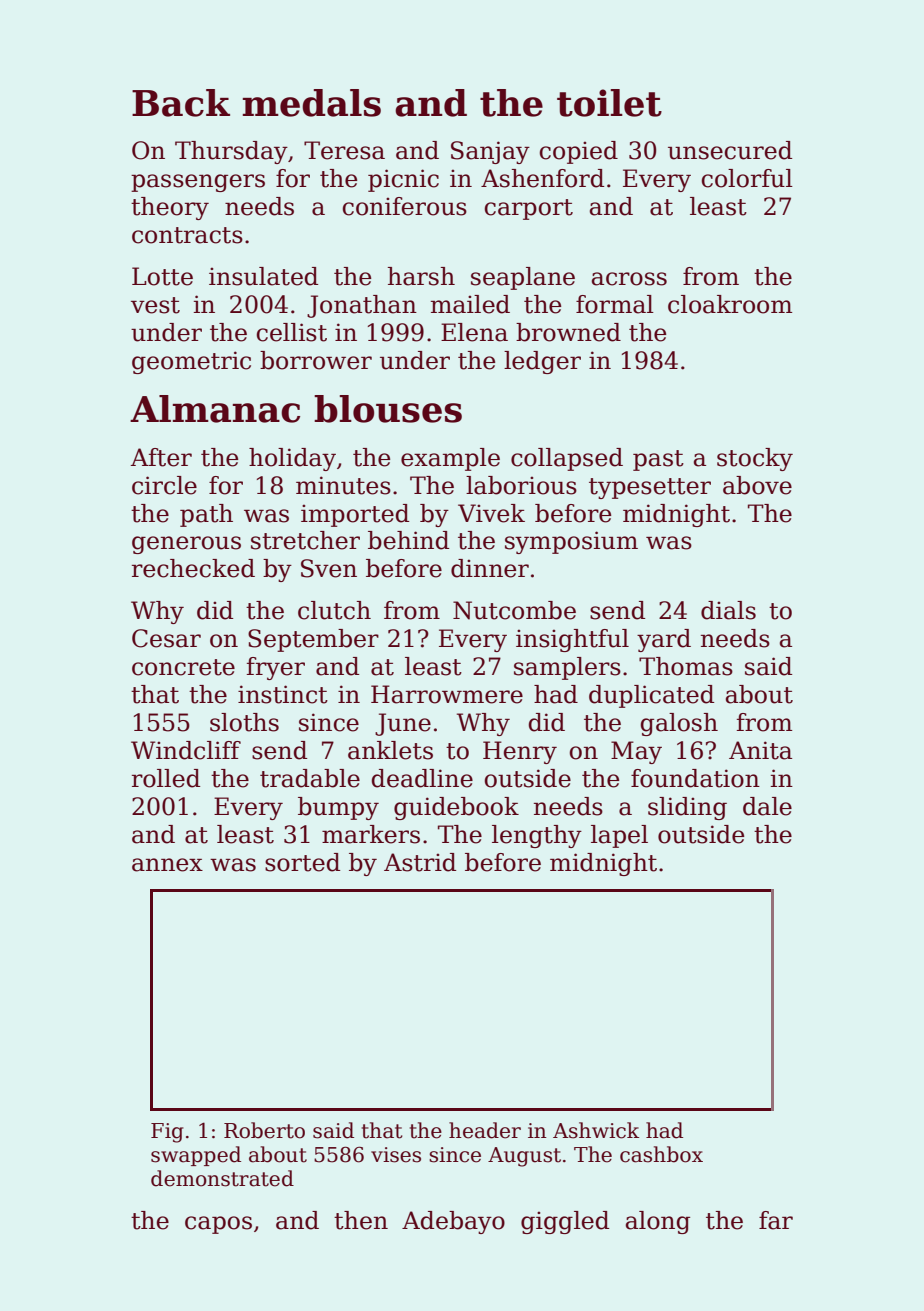  What do you see at coordinates (730, 304) in the screenshot?
I see `cloakroom` at bounding box center [730, 304].
